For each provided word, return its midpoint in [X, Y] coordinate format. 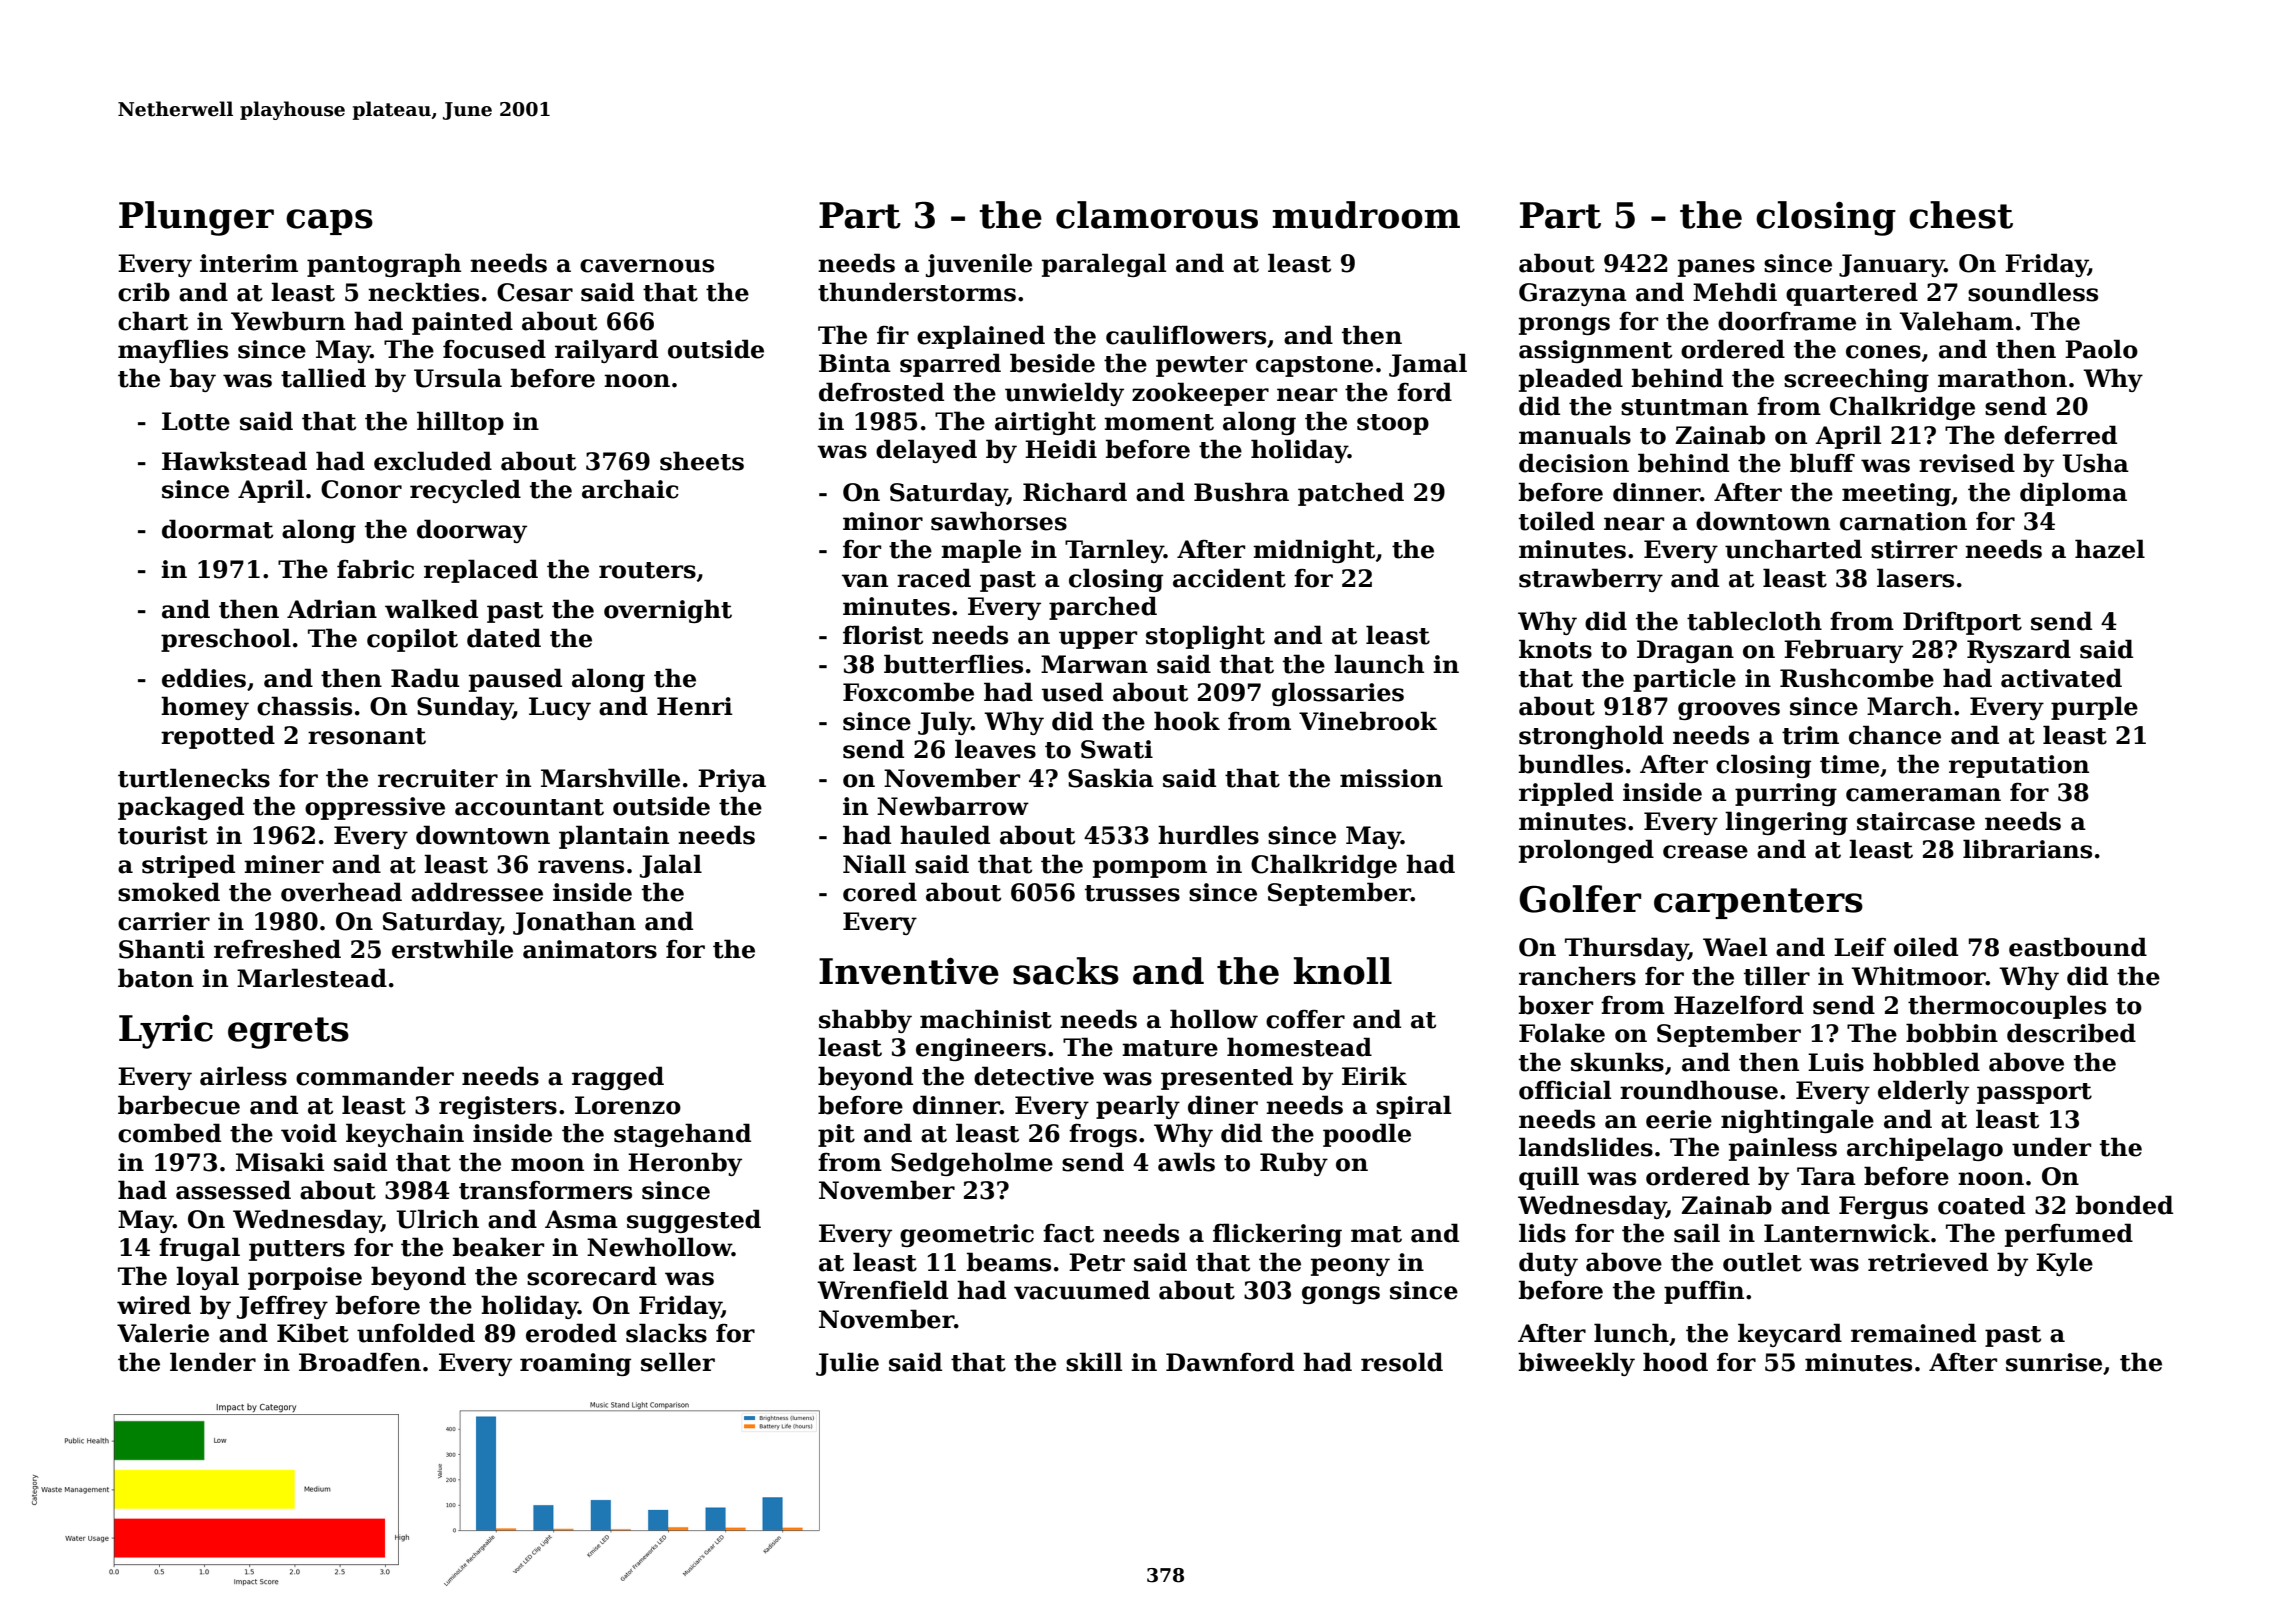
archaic [630, 489]
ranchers [1577, 976]
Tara [1826, 1176]
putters [297, 1250]
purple [2094, 708]
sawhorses [999, 521]
